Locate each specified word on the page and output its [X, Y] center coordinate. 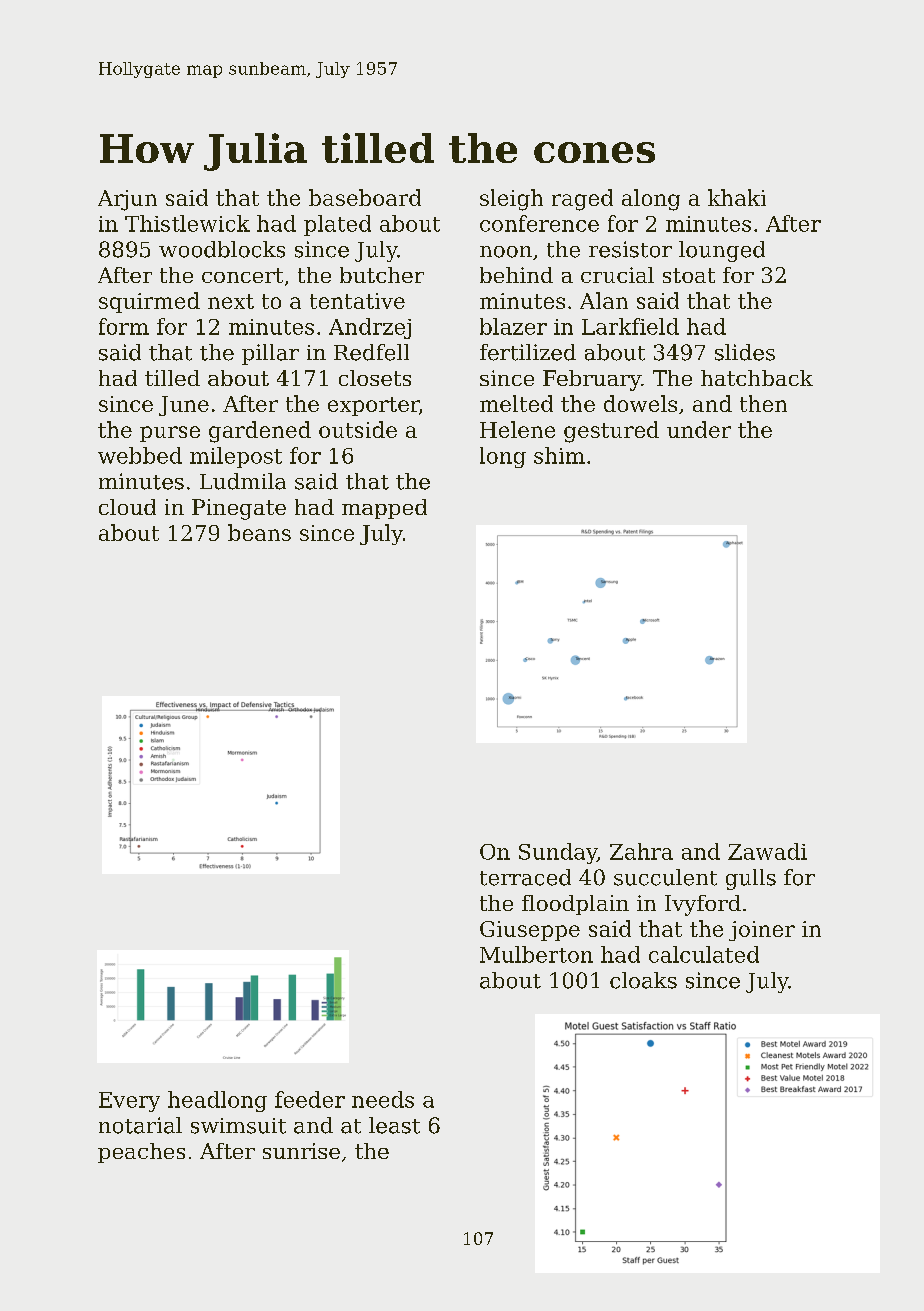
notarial [140, 1125]
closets [375, 378]
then [763, 403]
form [124, 326]
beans [259, 532]
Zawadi [767, 851]
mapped [384, 509]
